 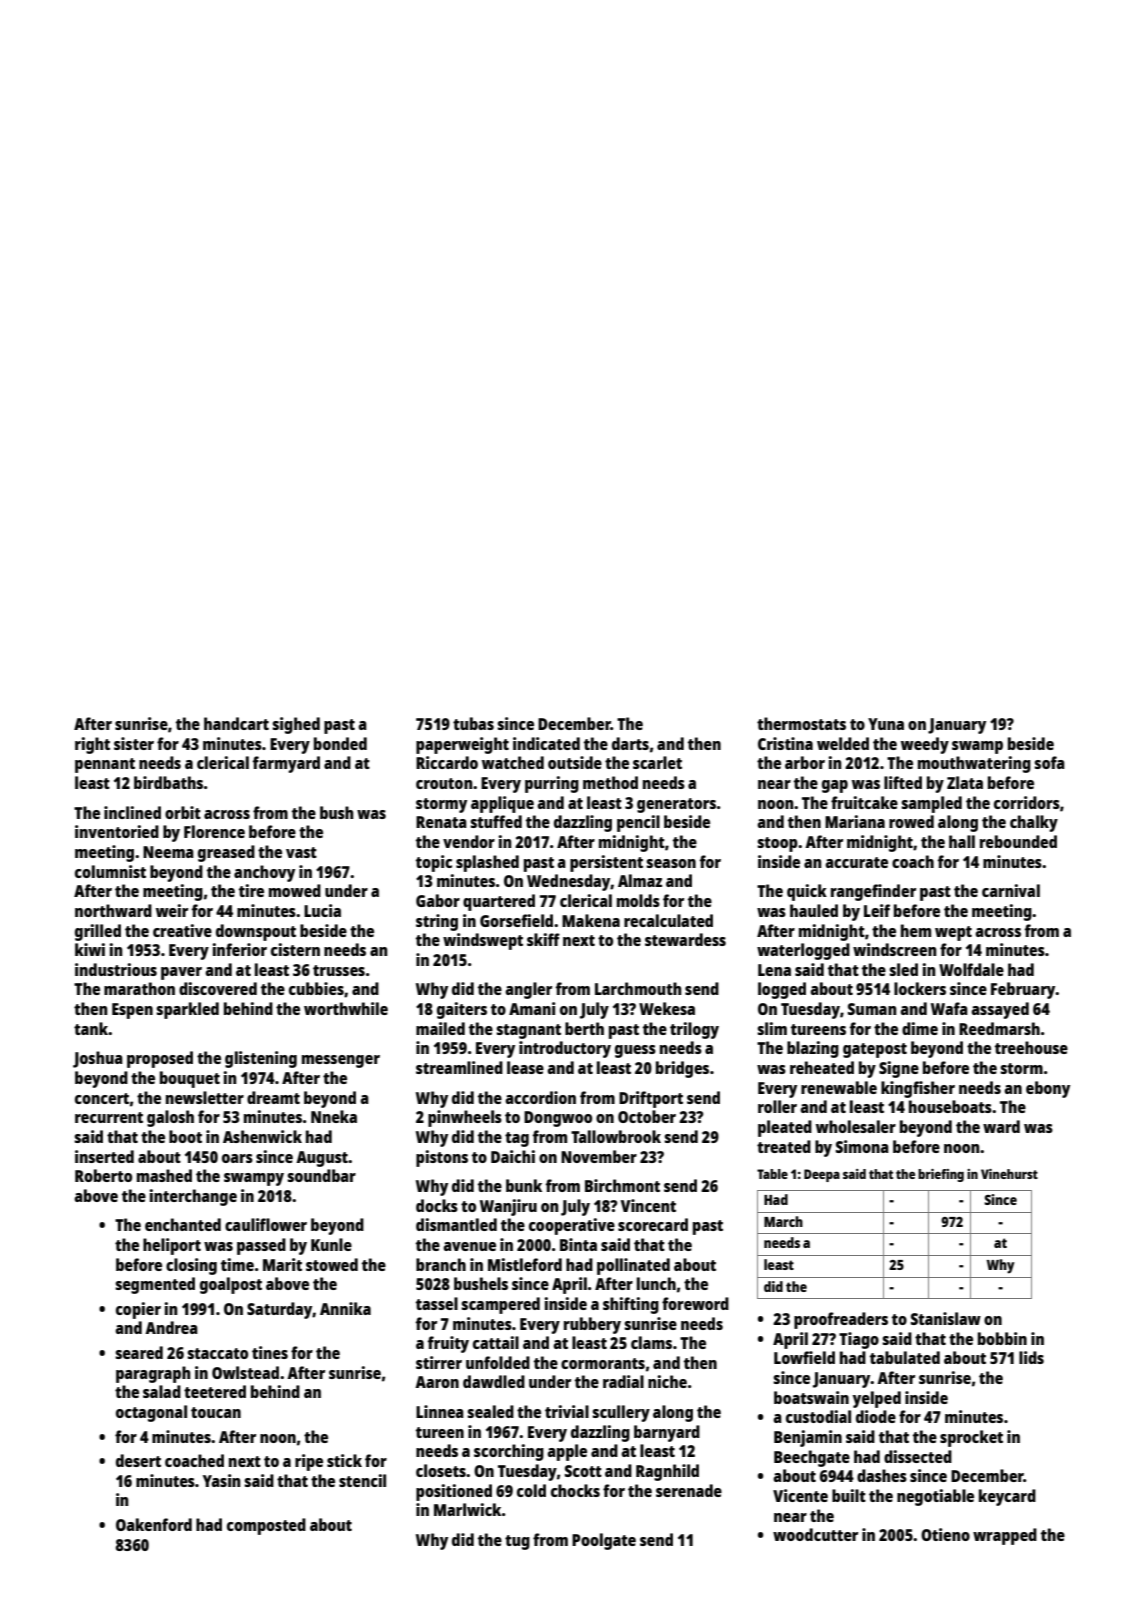 I want to click on lids, so click(x=1031, y=1357).
